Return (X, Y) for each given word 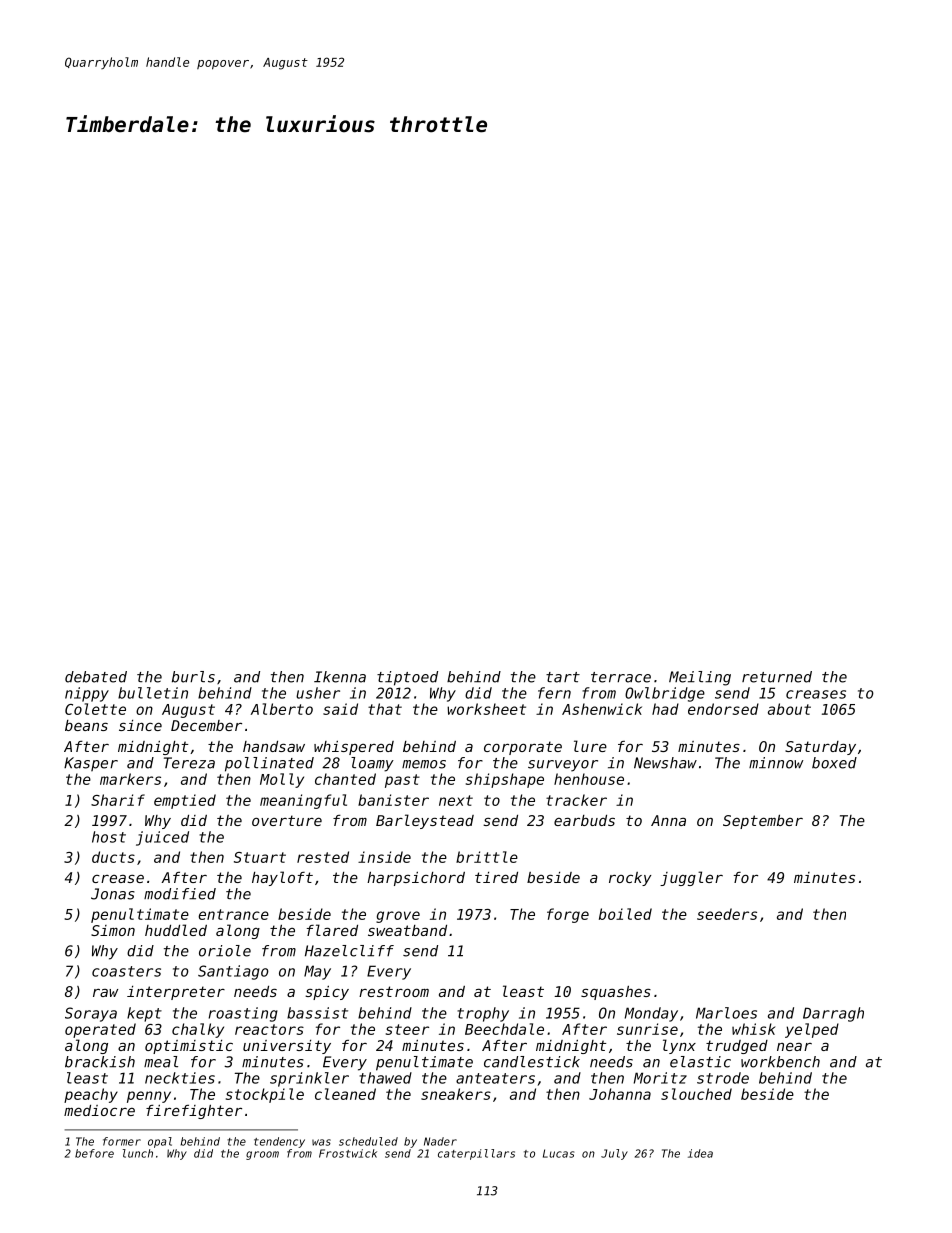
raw (105, 993)
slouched (696, 1094)
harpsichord (416, 879)
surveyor (563, 766)
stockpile (265, 1095)
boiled (625, 914)
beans (86, 725)
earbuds (584, 820)
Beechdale (504, 1029)
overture (287, 820)
